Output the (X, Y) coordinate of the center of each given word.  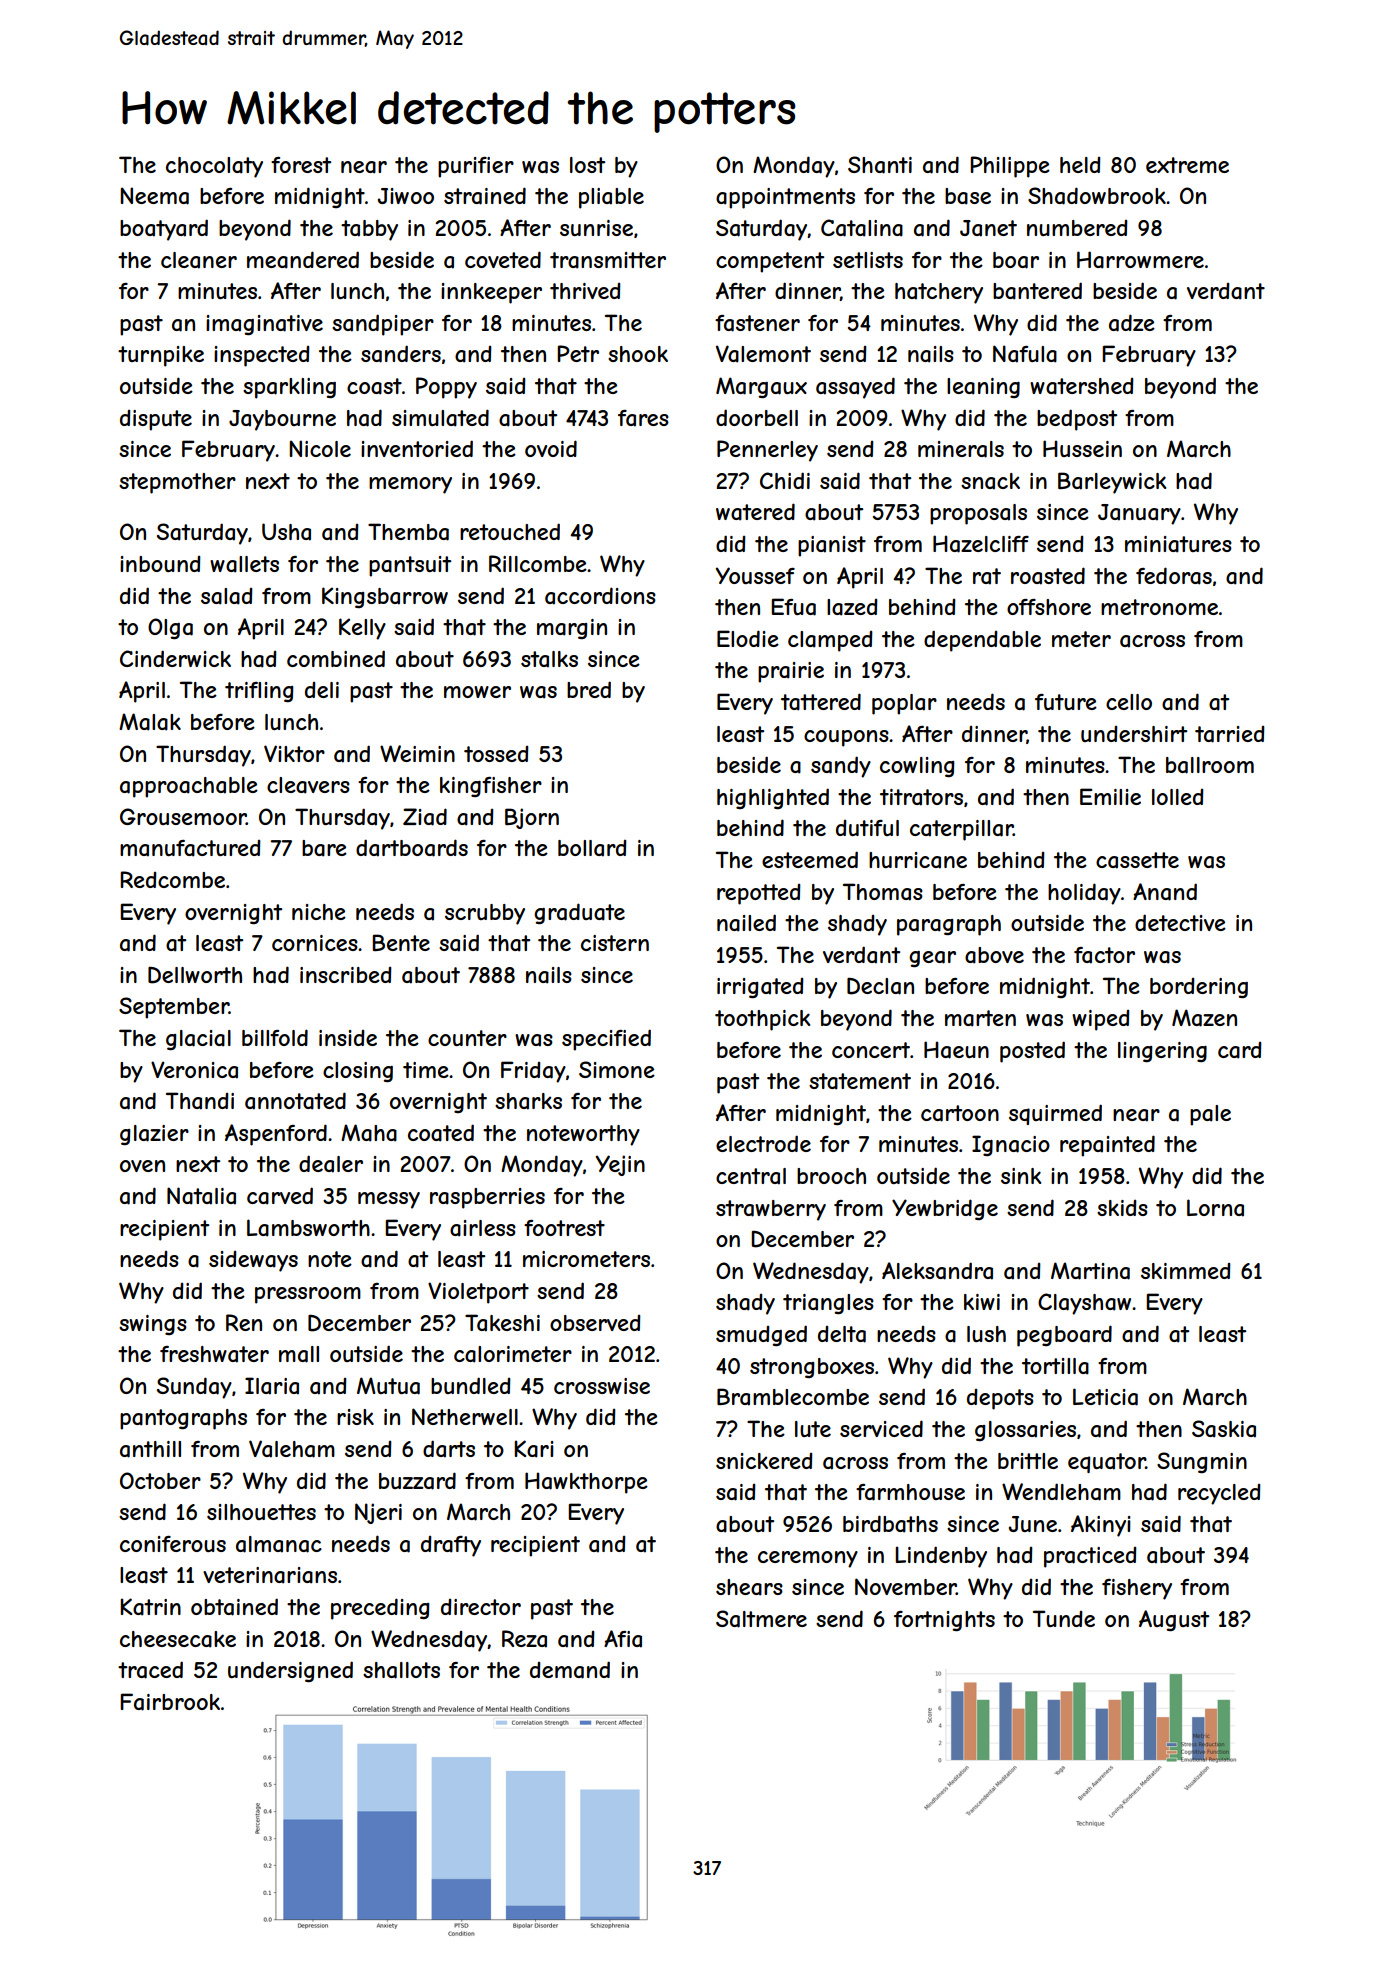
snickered (764, 1461)
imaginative (264, 325)
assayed (855, 388)
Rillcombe (538, 563)
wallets (244, 564)
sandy (841, 767)
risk (355, 1417)
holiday (1084, 894)
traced (150, 1670)
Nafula (1025, 354)
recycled (1219, 1494)
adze (1132, 323)
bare (324, 848)
